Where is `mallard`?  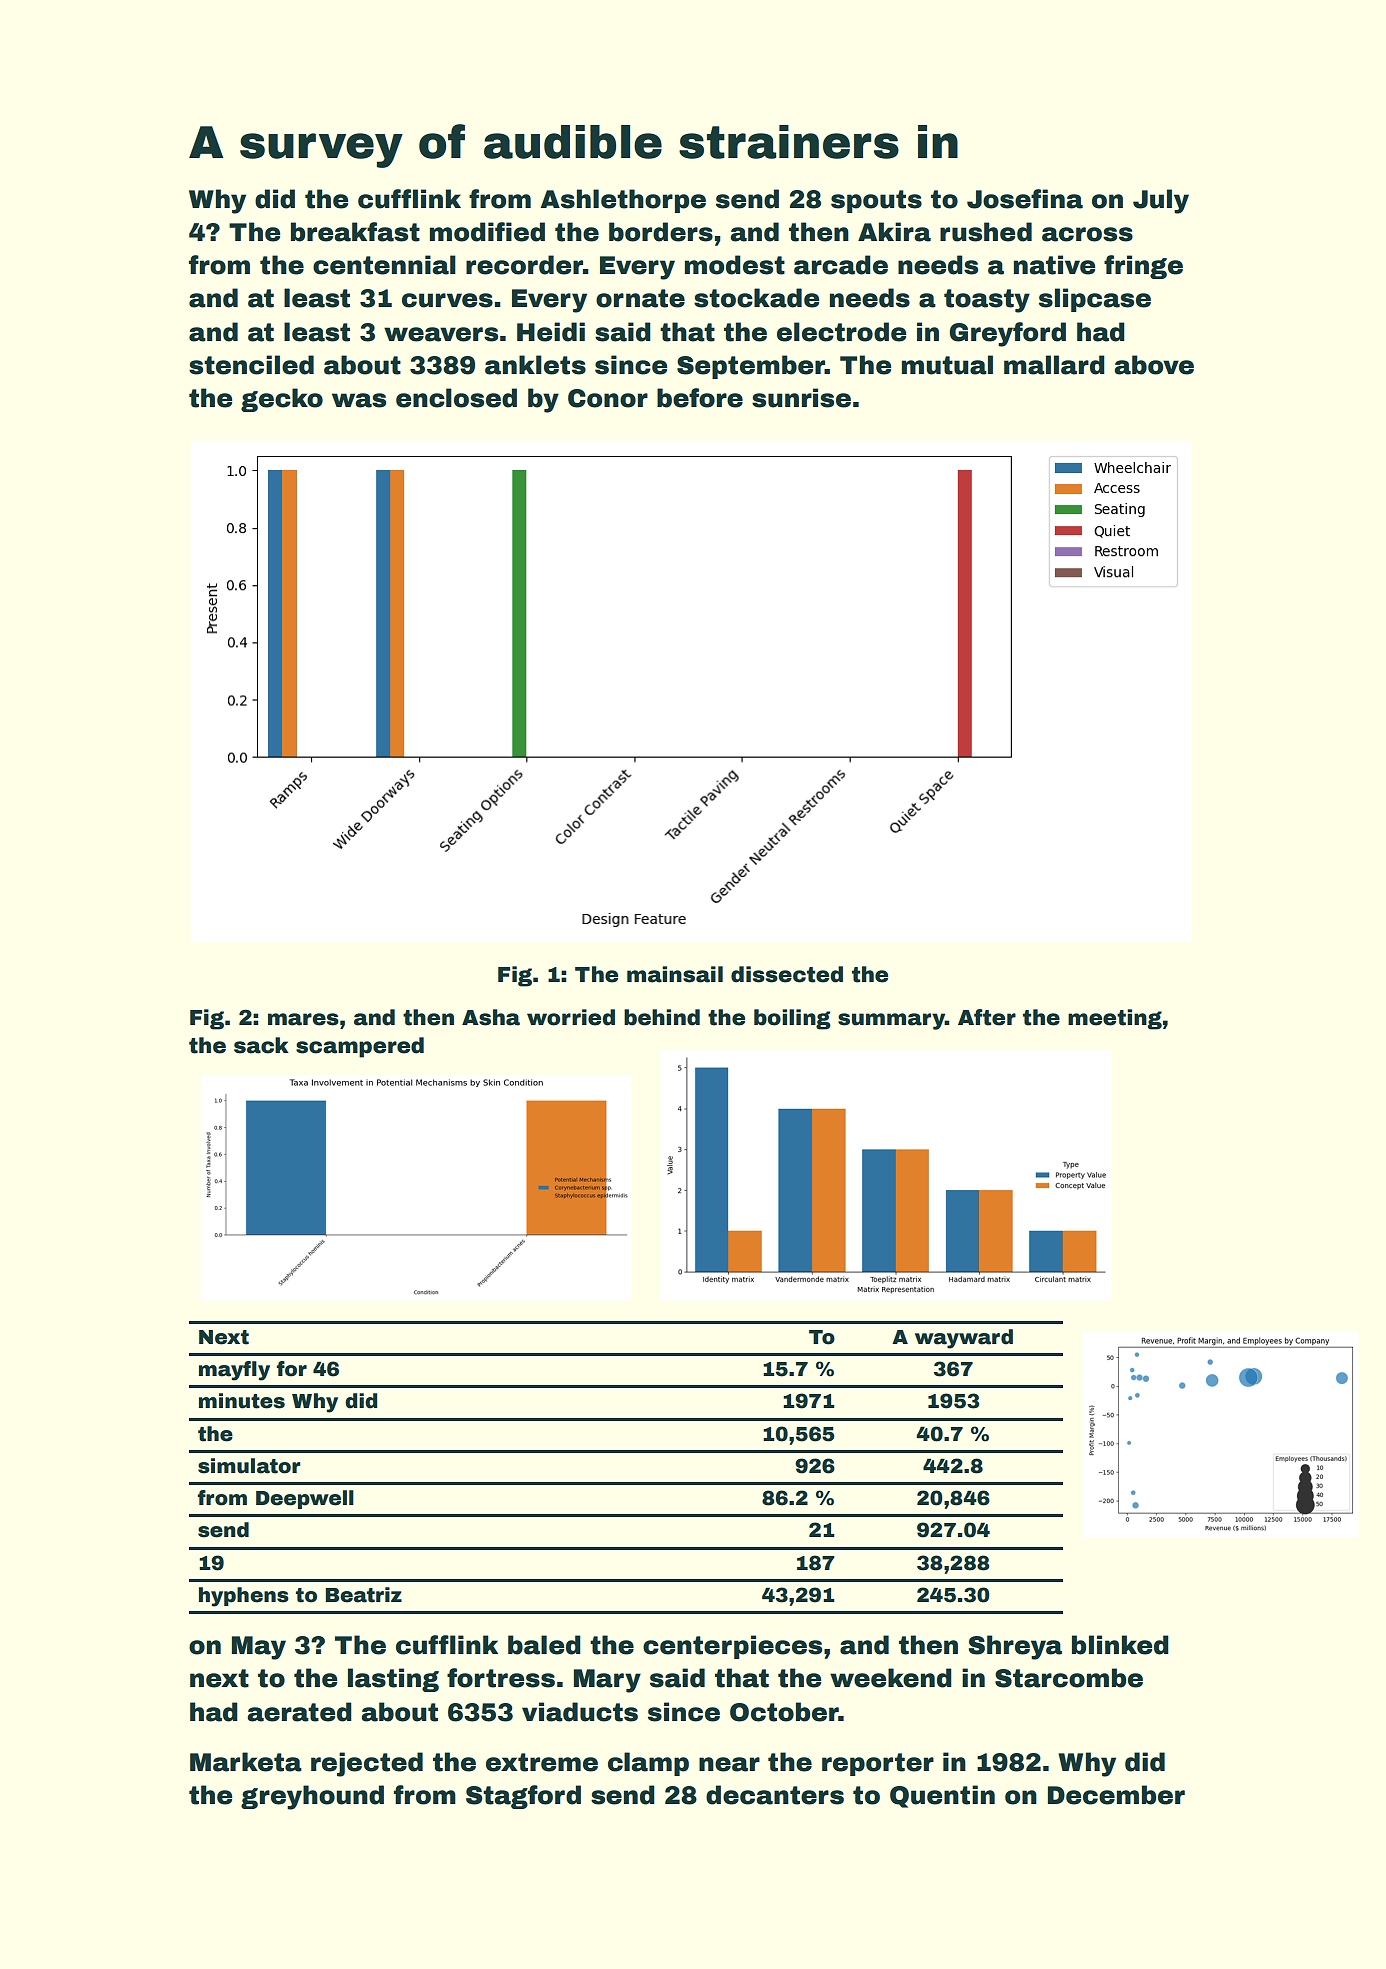
mallard is located at coordinates (1054, 365).
